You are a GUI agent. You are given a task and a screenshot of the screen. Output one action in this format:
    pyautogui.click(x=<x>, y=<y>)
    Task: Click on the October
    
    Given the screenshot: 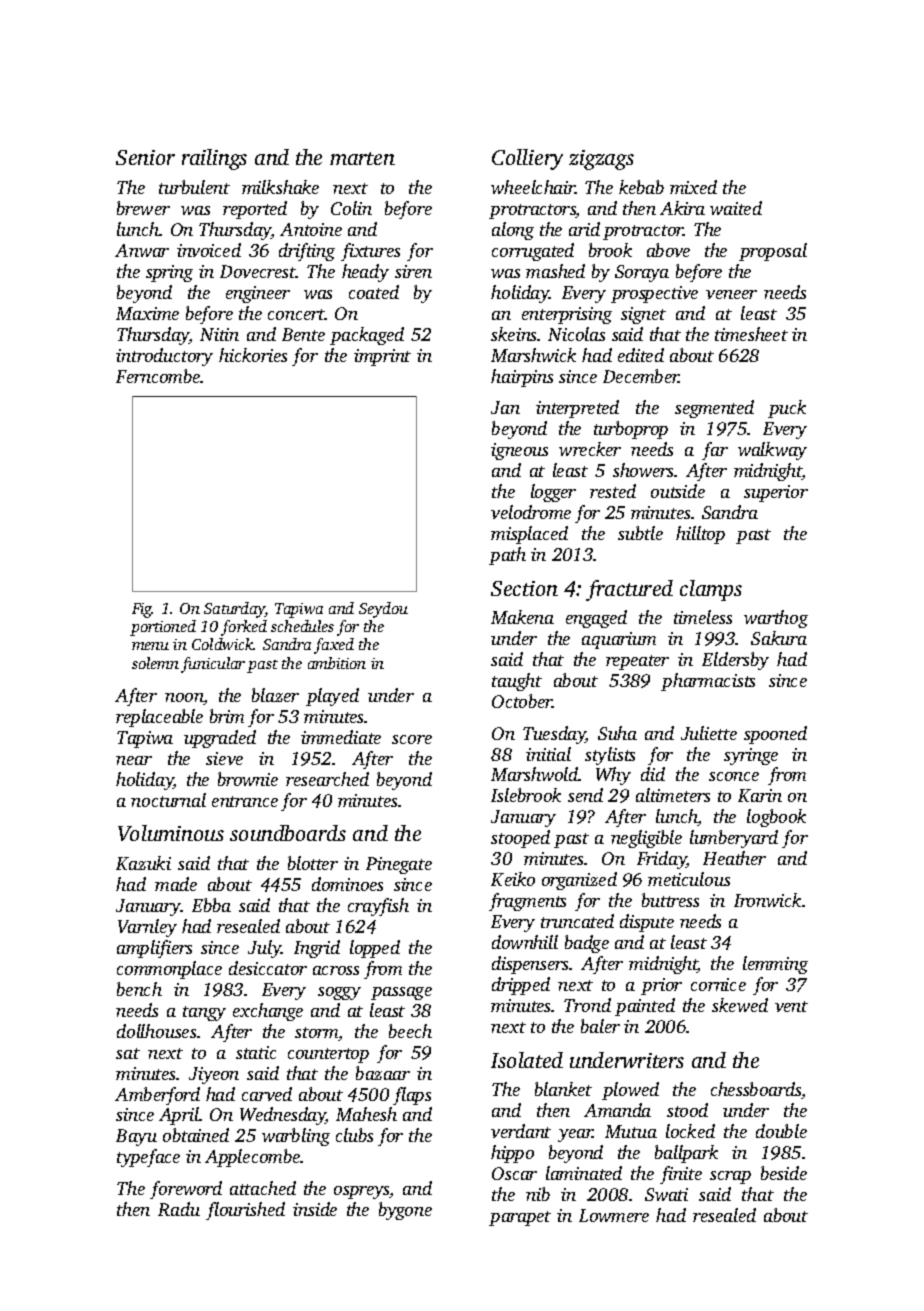 What is the action you would take?
    pyautogui.click(x=522, y=701)
